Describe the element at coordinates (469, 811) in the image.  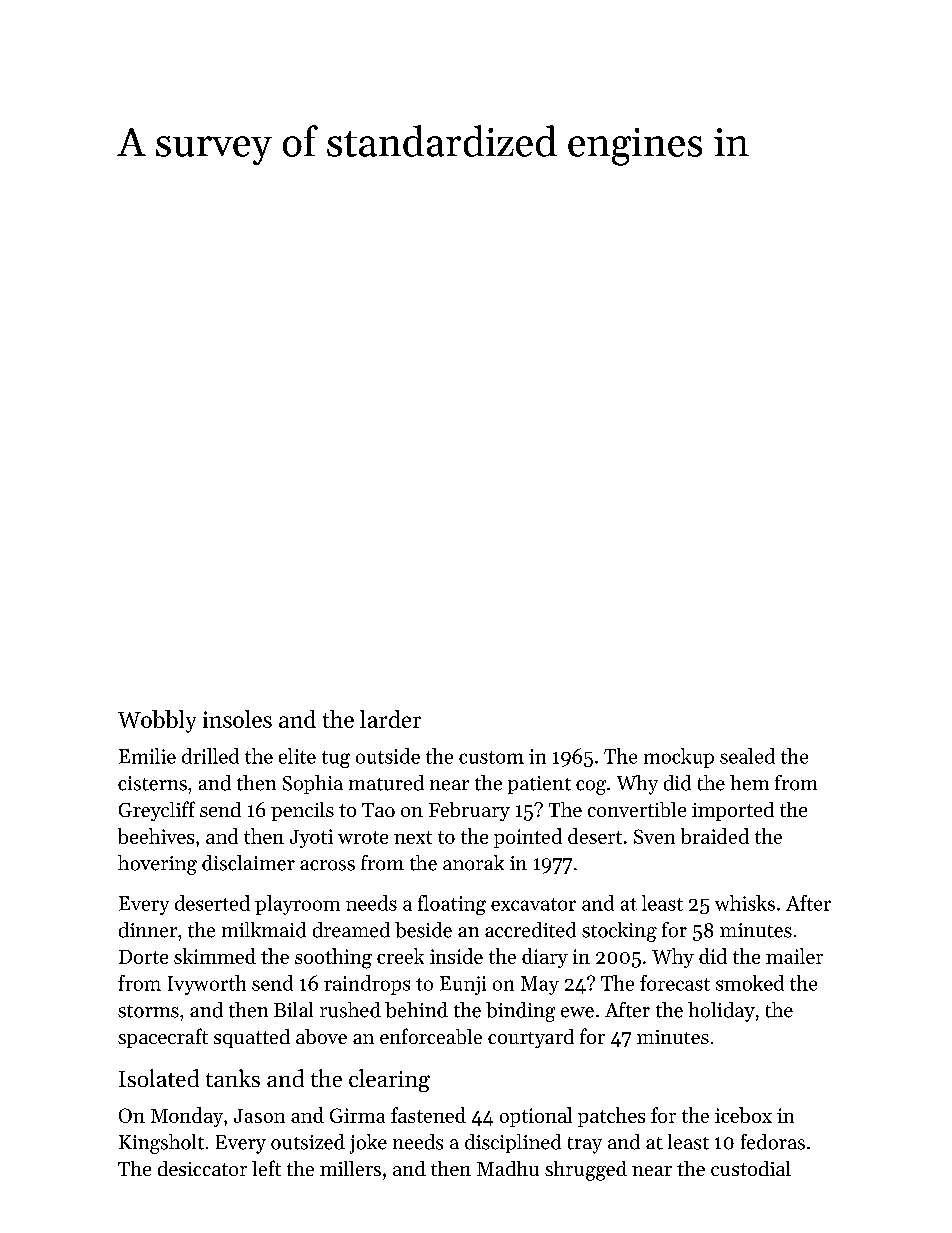
I see `February` at that location.
